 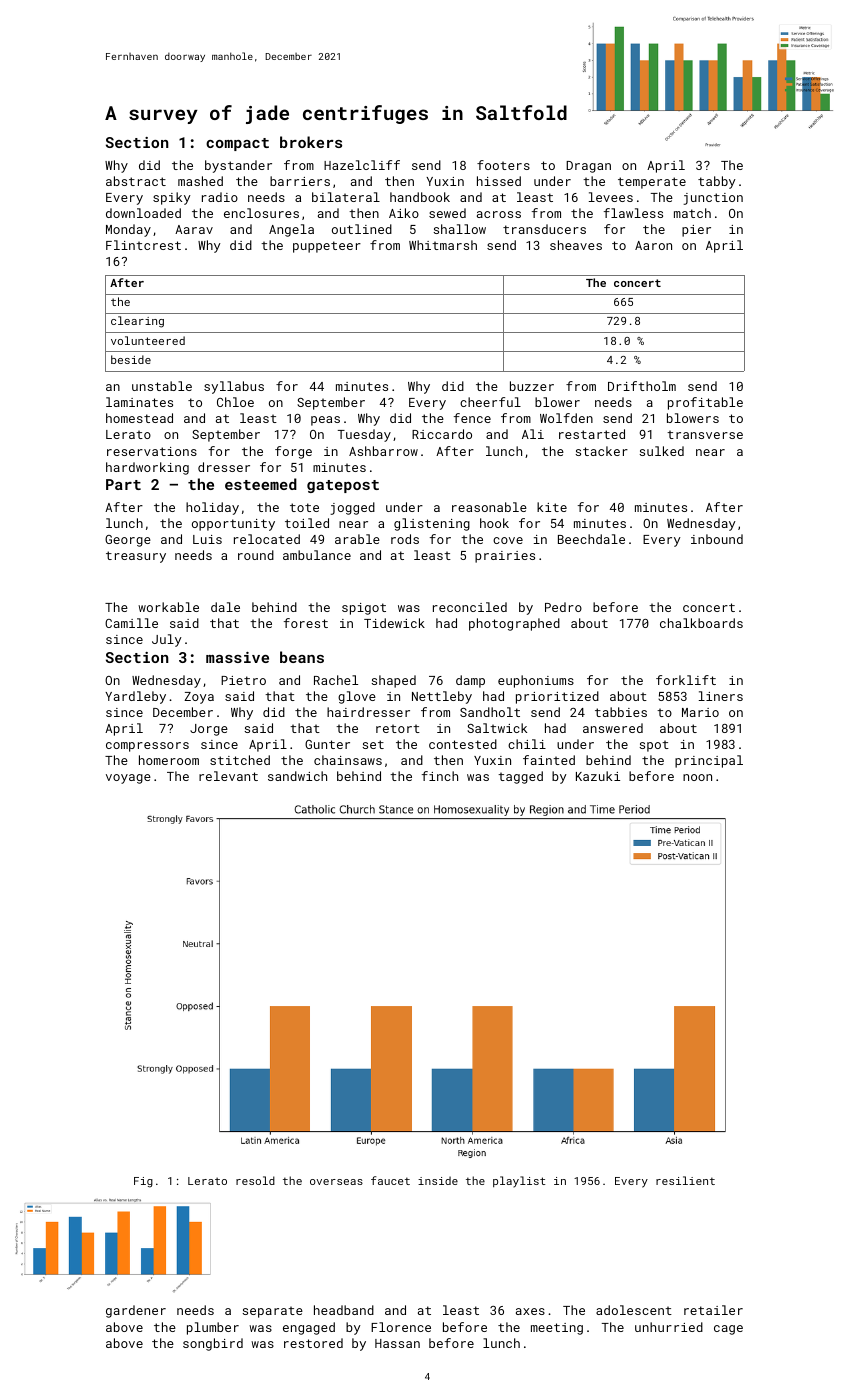 What do you see at coordinates (588, 167) in the screenshot?
I see `Dragan` at bounding box center [588, 167].
